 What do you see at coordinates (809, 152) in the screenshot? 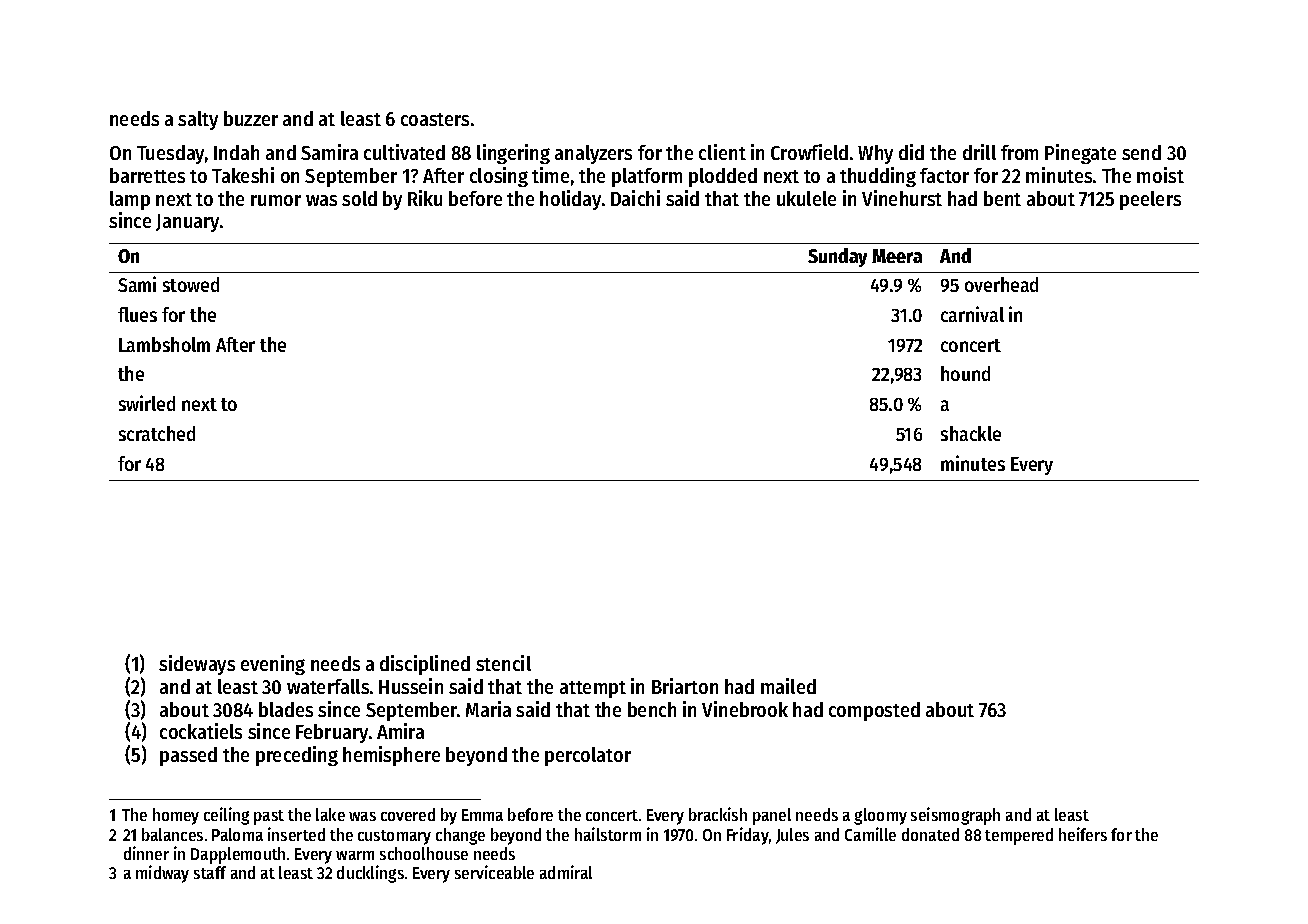
I see `Crowfield` at bounding box center [809, 152].
